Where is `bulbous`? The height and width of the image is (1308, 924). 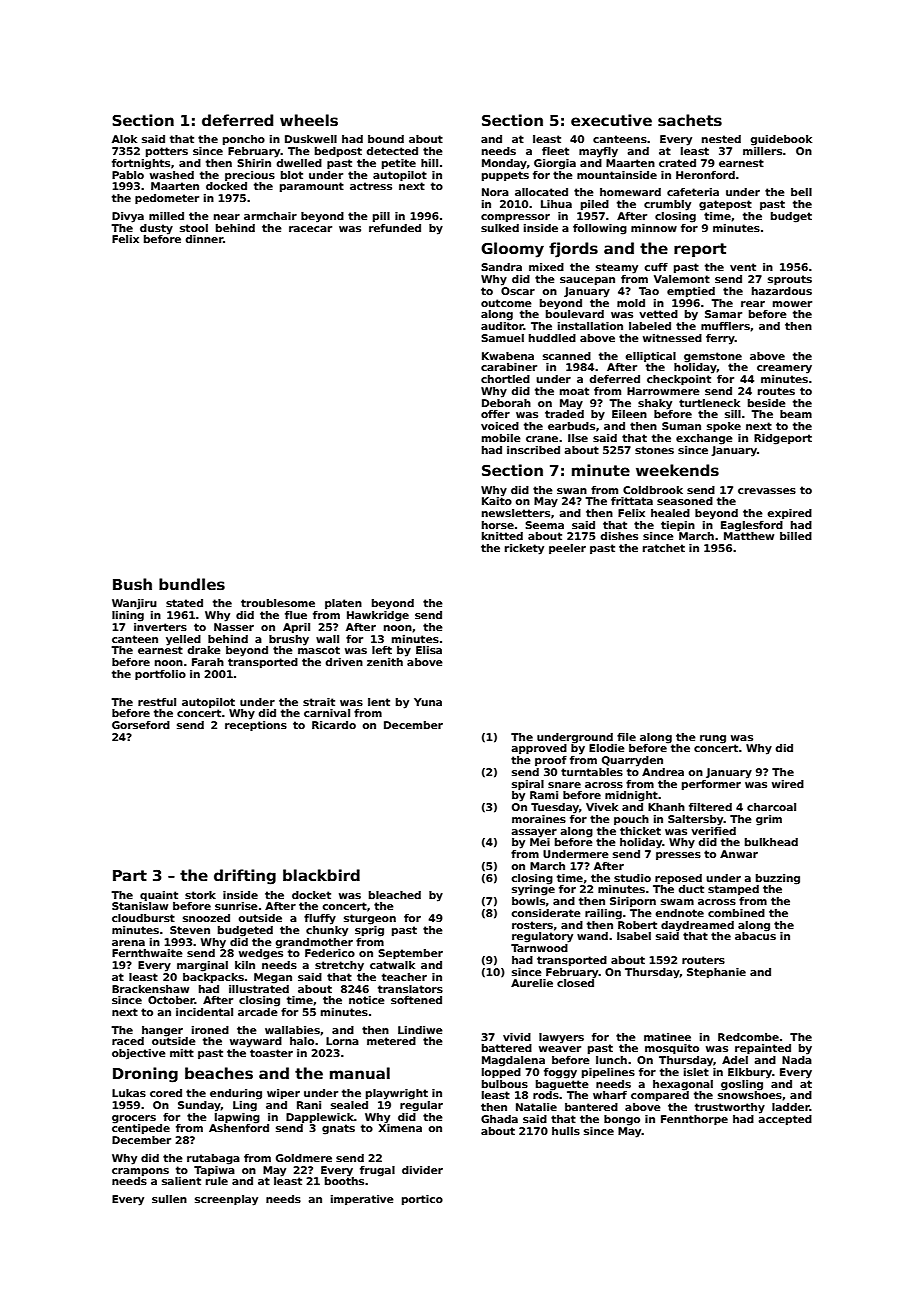
bulbous is located at coordinates (505, 1084).
